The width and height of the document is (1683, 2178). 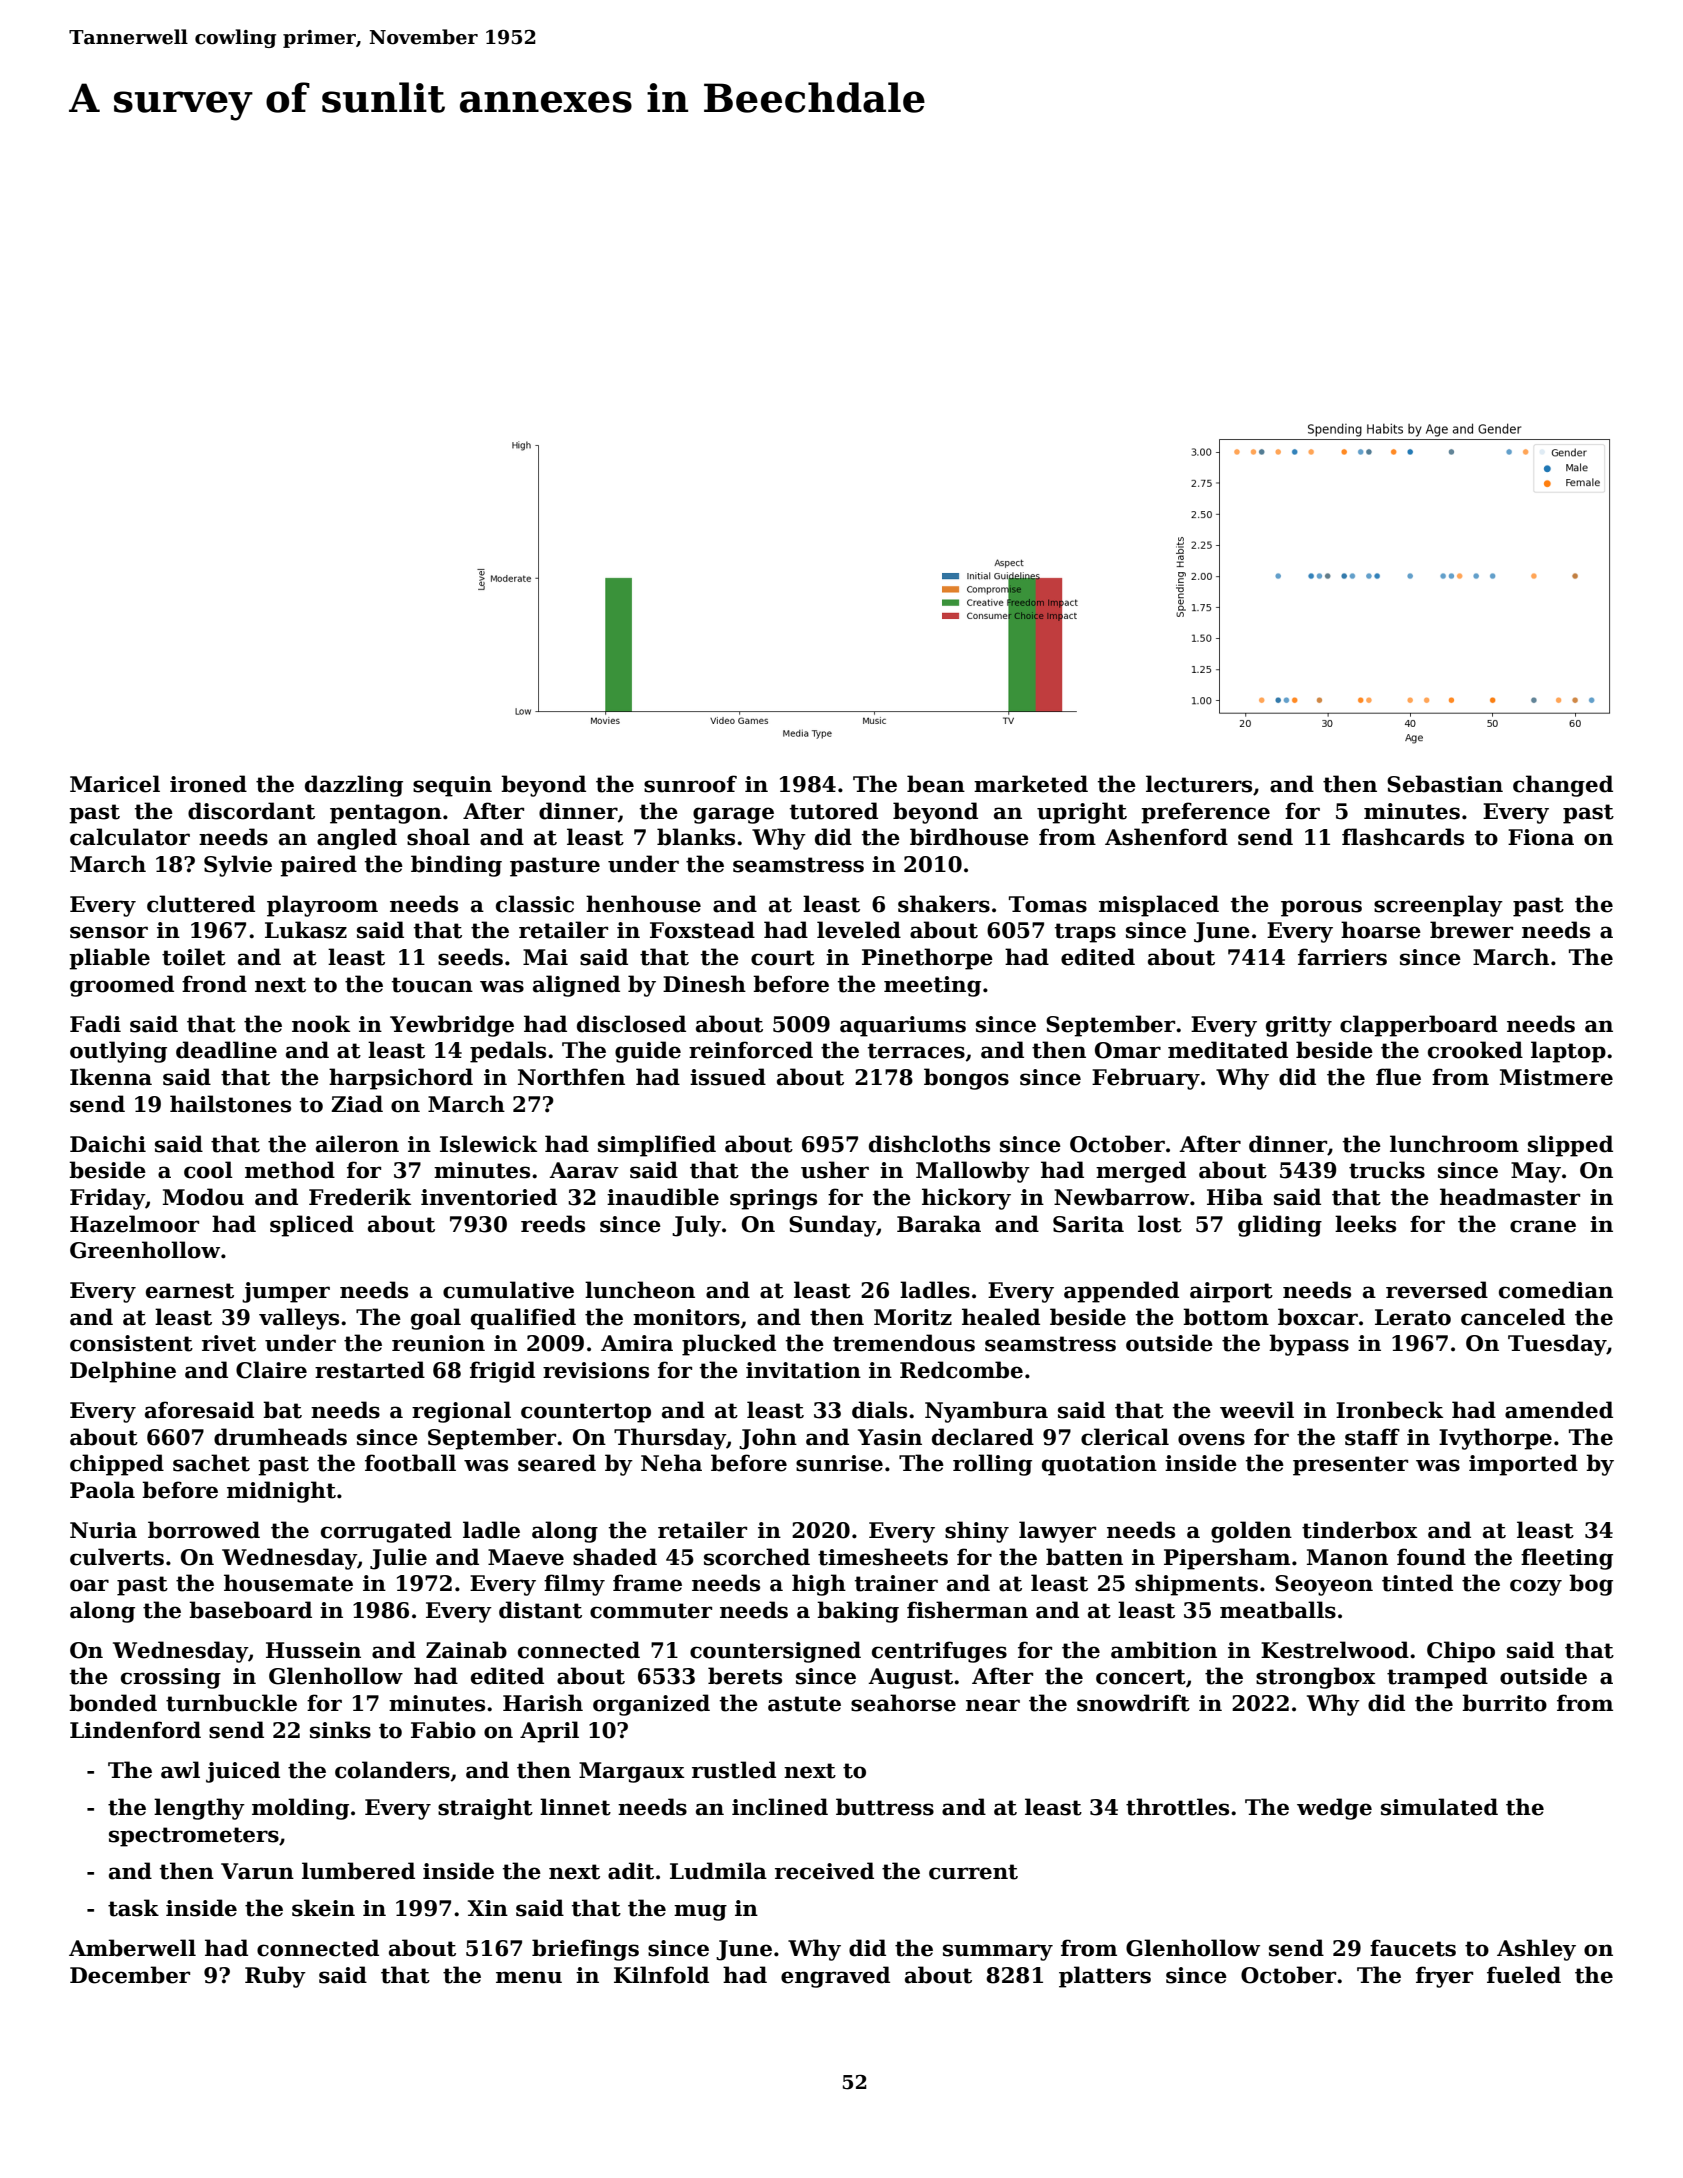 What do you see at coordinates (780, 1807) in the document?
I see `inclined` at bounding box center [780, 1807].
